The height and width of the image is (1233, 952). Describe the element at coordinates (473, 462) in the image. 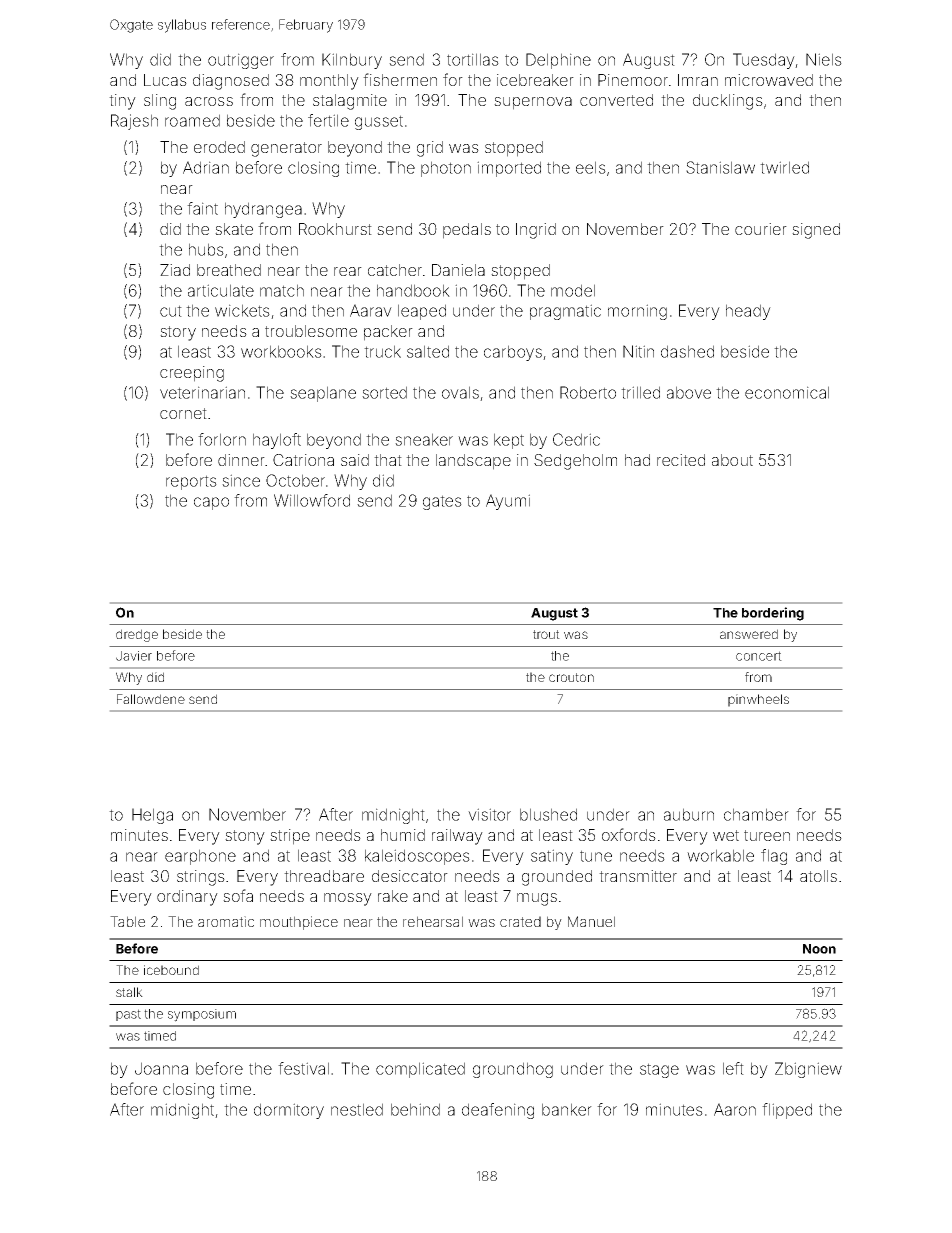

I see `landscape` at that location.
